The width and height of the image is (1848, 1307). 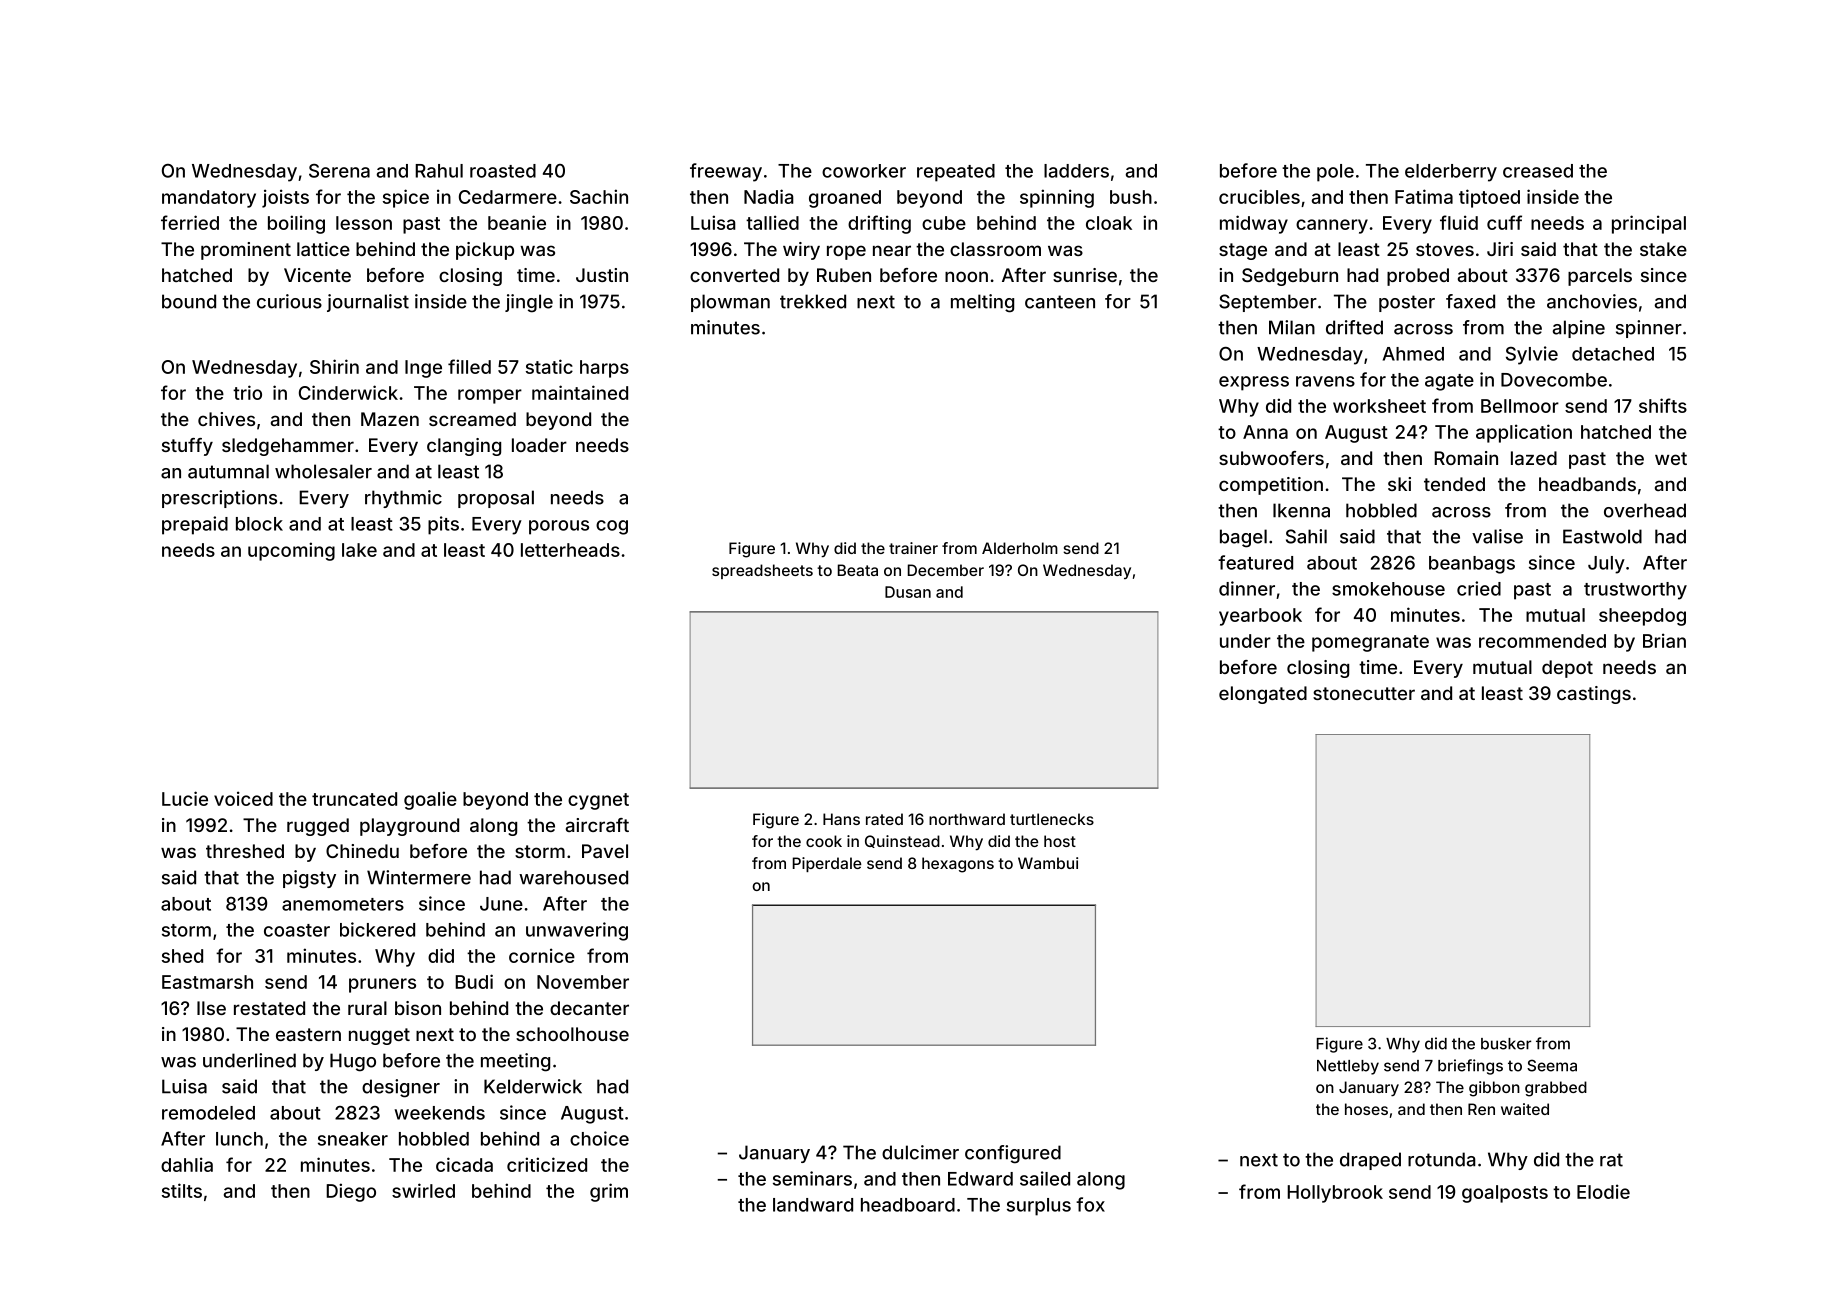 What do you see at coordinates (182, 1190) in the image?
I see `stilts` at bounding box center [182, 1190].
